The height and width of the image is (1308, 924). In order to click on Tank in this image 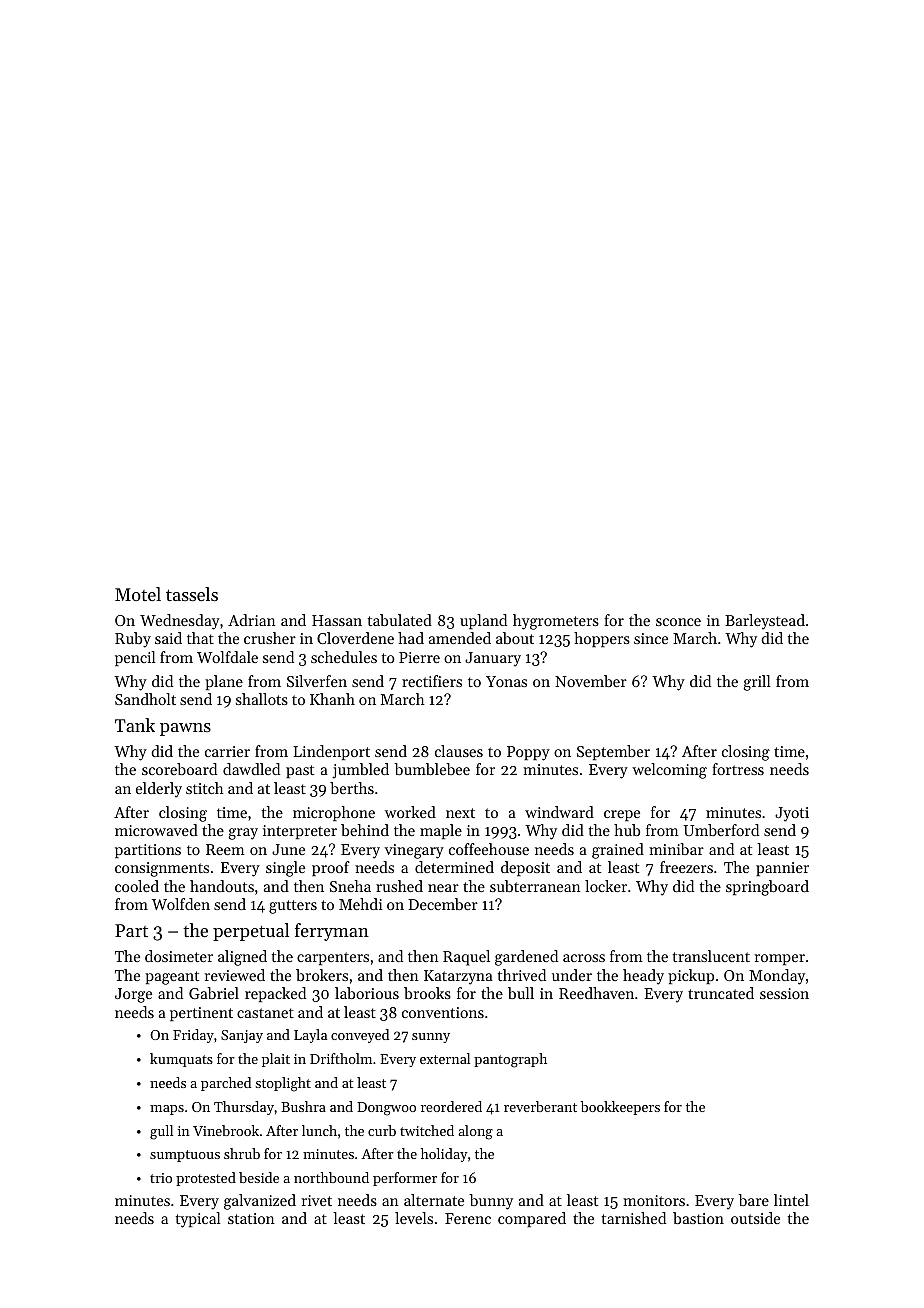, I will do `click(135, 725)`.
